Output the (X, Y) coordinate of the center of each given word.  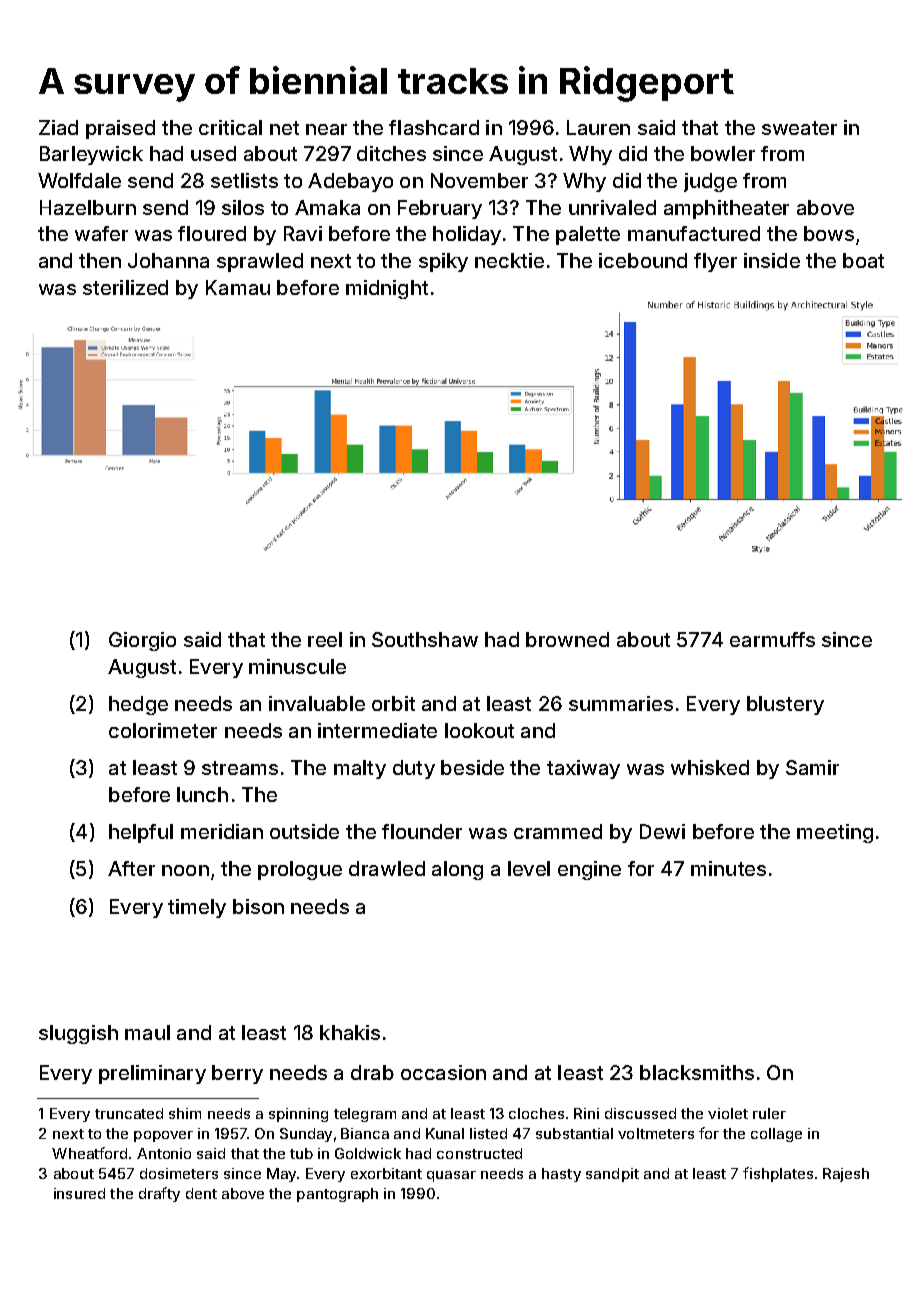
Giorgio (142, 641)
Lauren (598, 127)
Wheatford (89, 1153)
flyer (715, 262)
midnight (387, 289)
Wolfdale (79, 180)
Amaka (327, 207)
